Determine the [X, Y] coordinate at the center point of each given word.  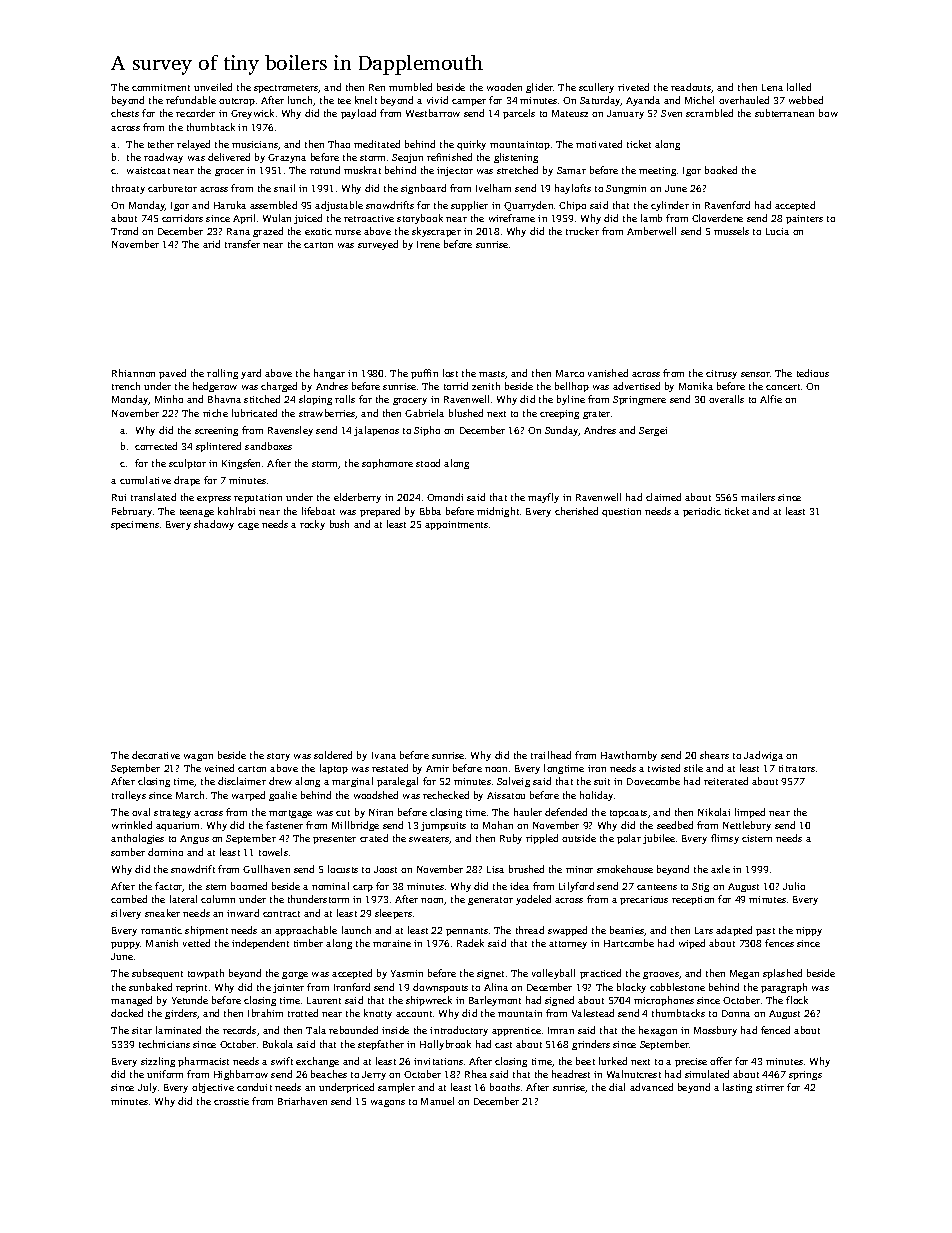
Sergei [653, 431]
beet [585, 1061]
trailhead [551, 755]
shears [714, 755]
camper [469, 102]
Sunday [562, 431]
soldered [333, 755]
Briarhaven [302, 1101]
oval [141, 812]
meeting [657, 171]
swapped [567, 931]
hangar [329, 374]
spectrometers [286, 89]
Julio [794, 886]
